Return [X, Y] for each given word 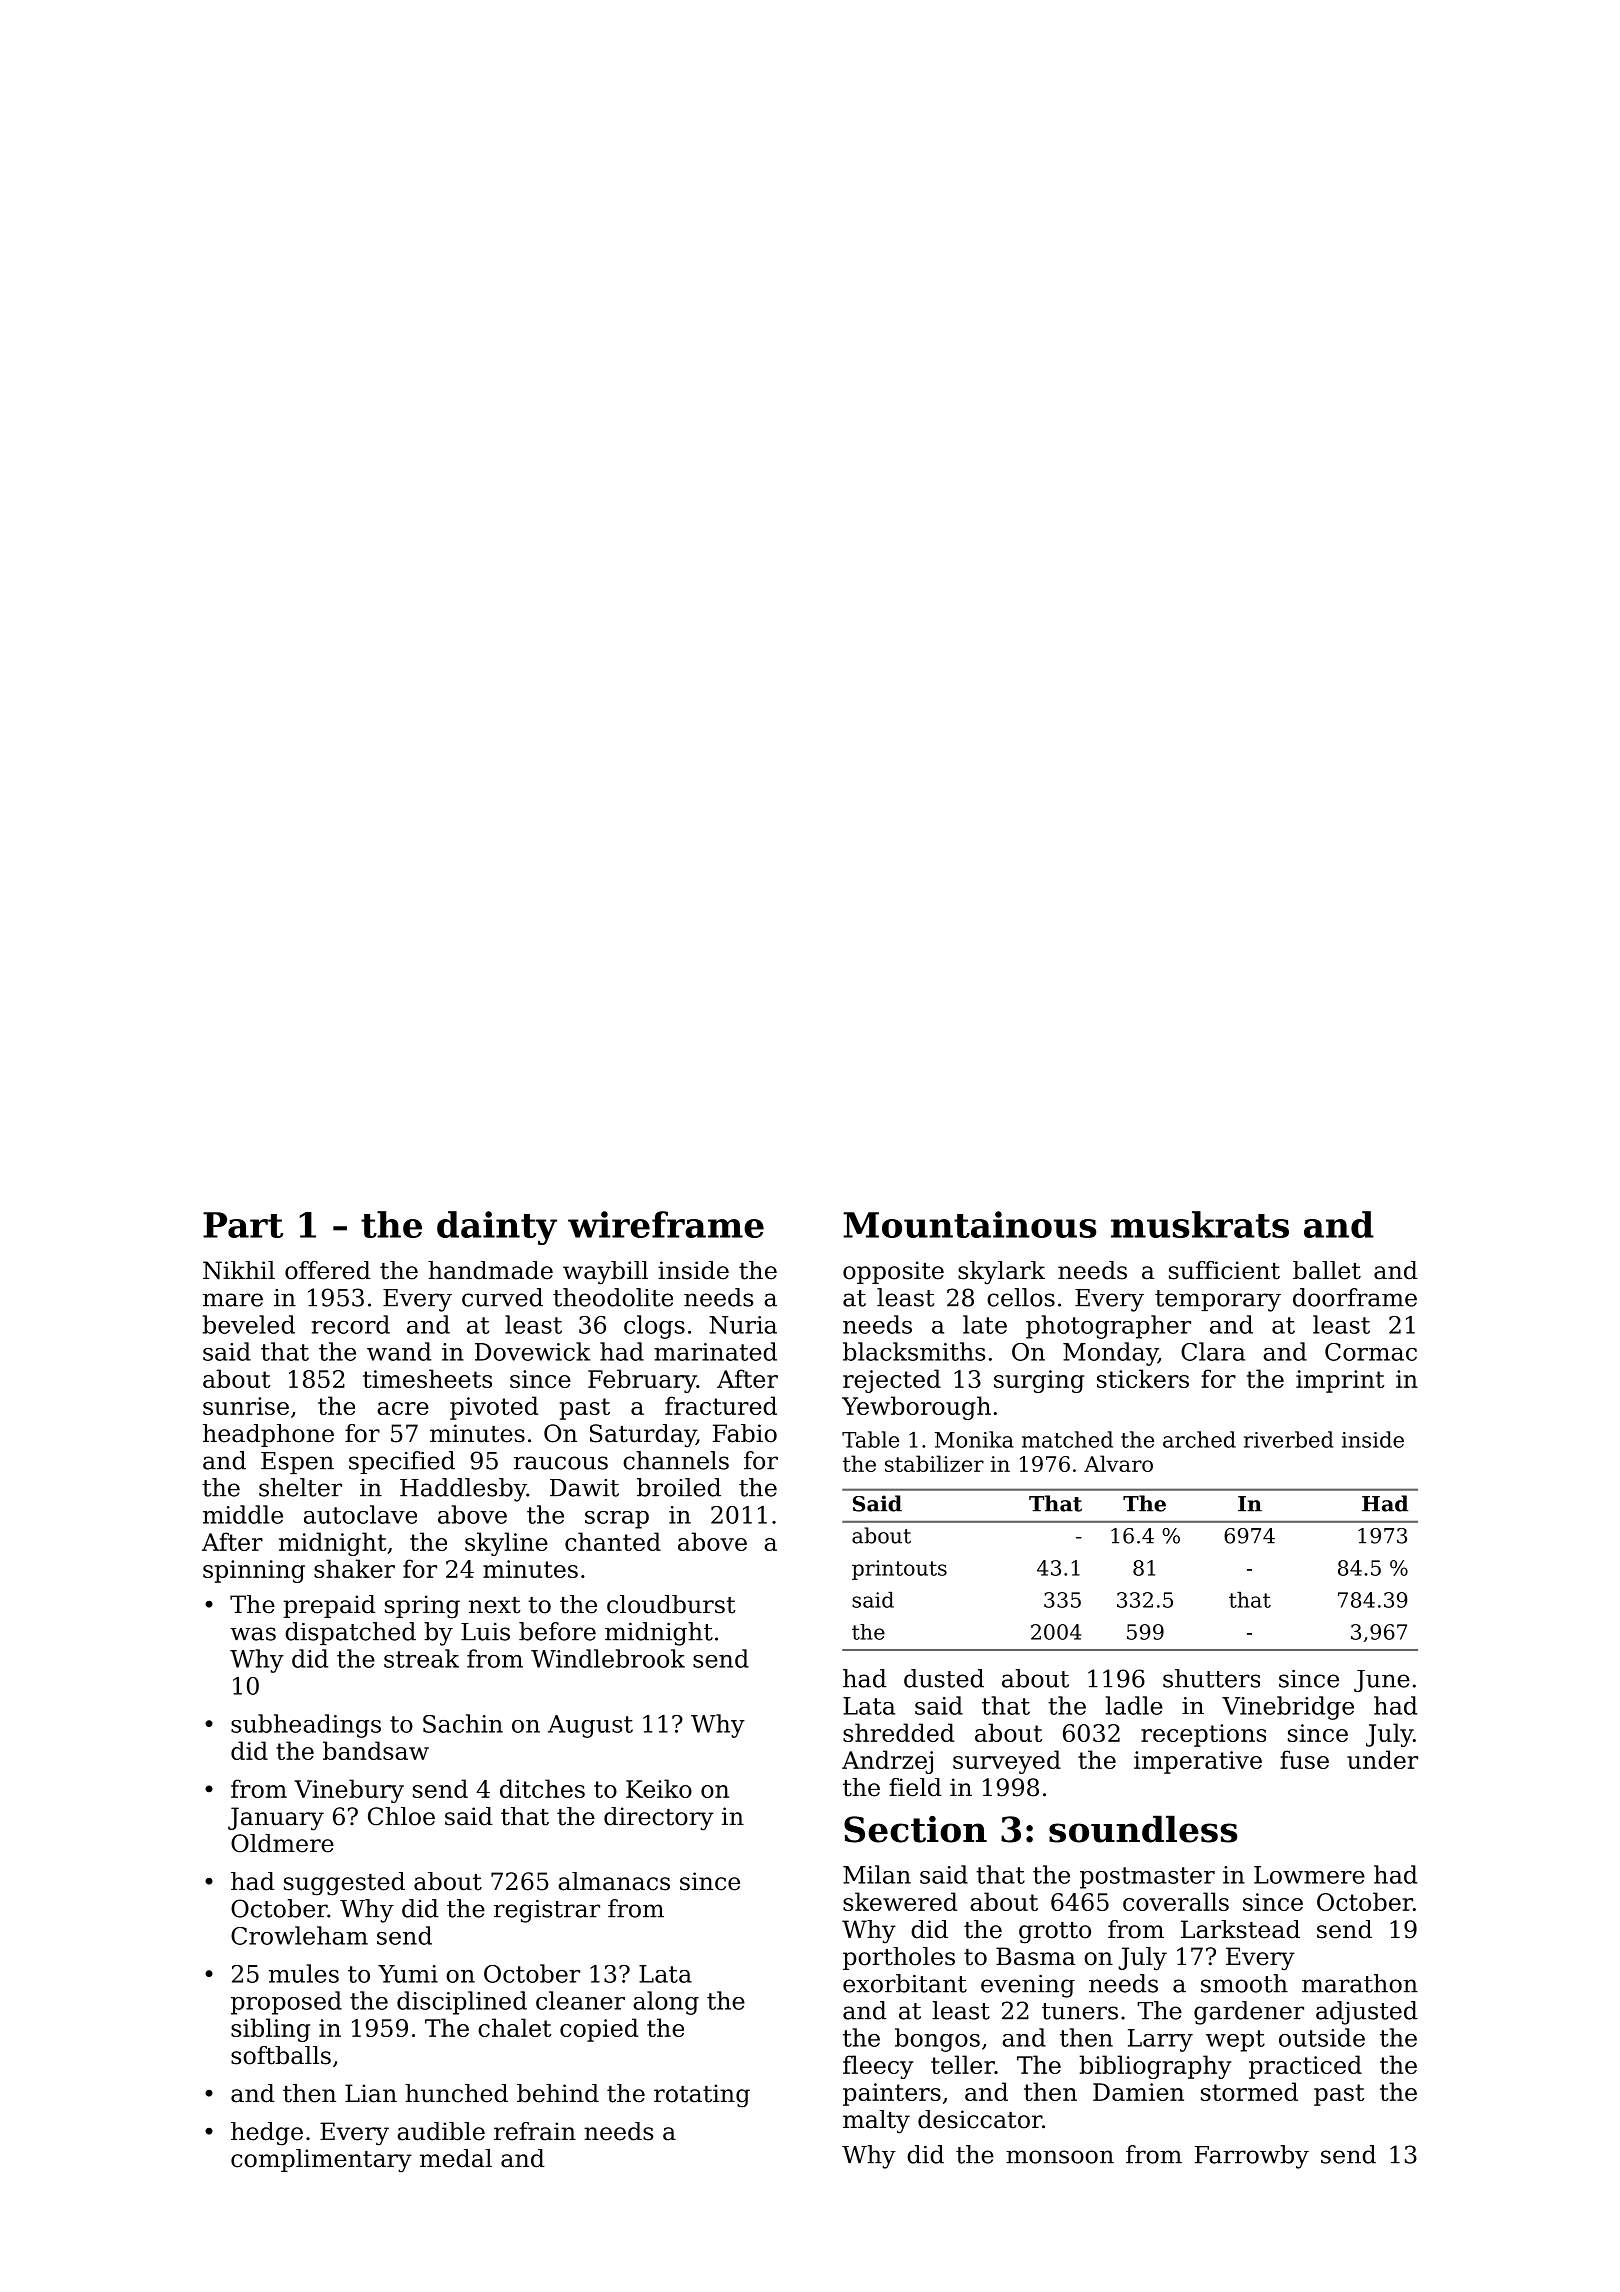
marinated [715, 1351]
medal [456, 2158]
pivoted [494, 1408]
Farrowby [1252, 2157]
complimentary [321, 2161]
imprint [1340, 1381]
